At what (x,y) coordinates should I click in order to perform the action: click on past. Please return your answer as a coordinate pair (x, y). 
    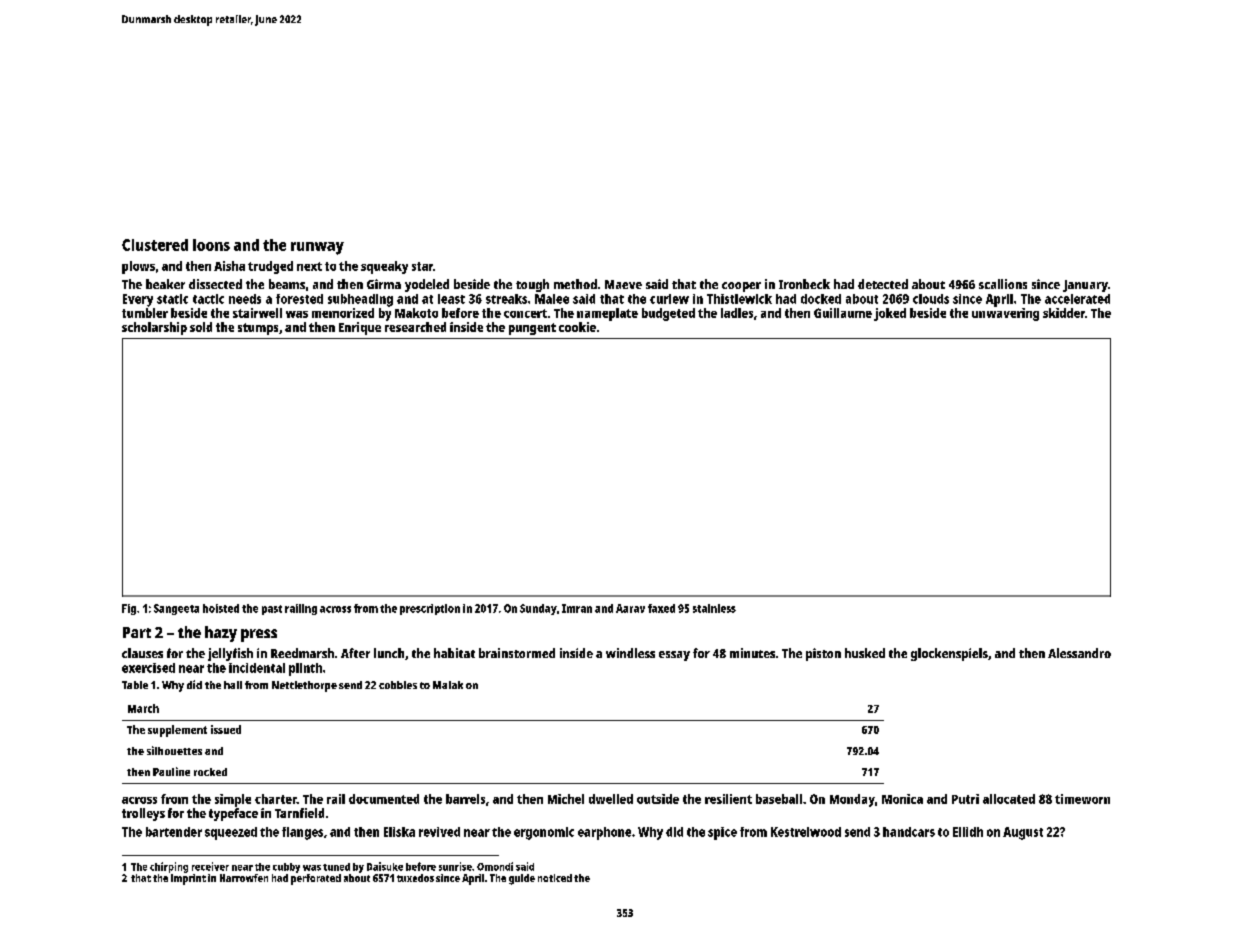
    Looking at the image, I should click on (272, 610).
